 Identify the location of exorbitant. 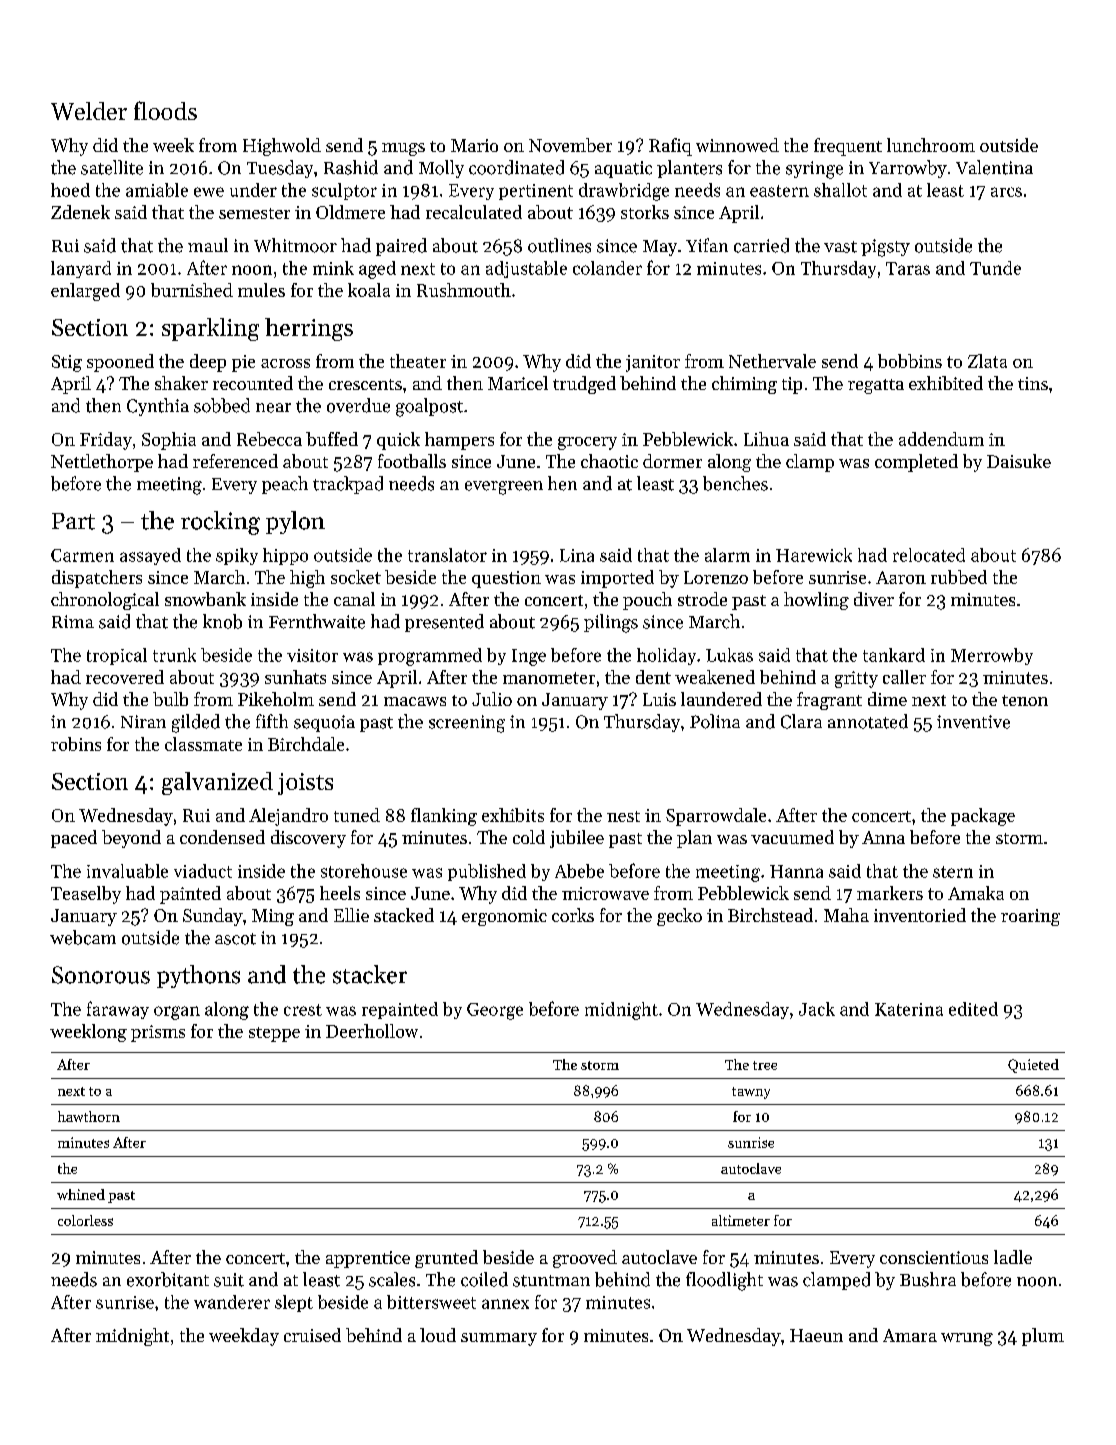
(168, 1279).
